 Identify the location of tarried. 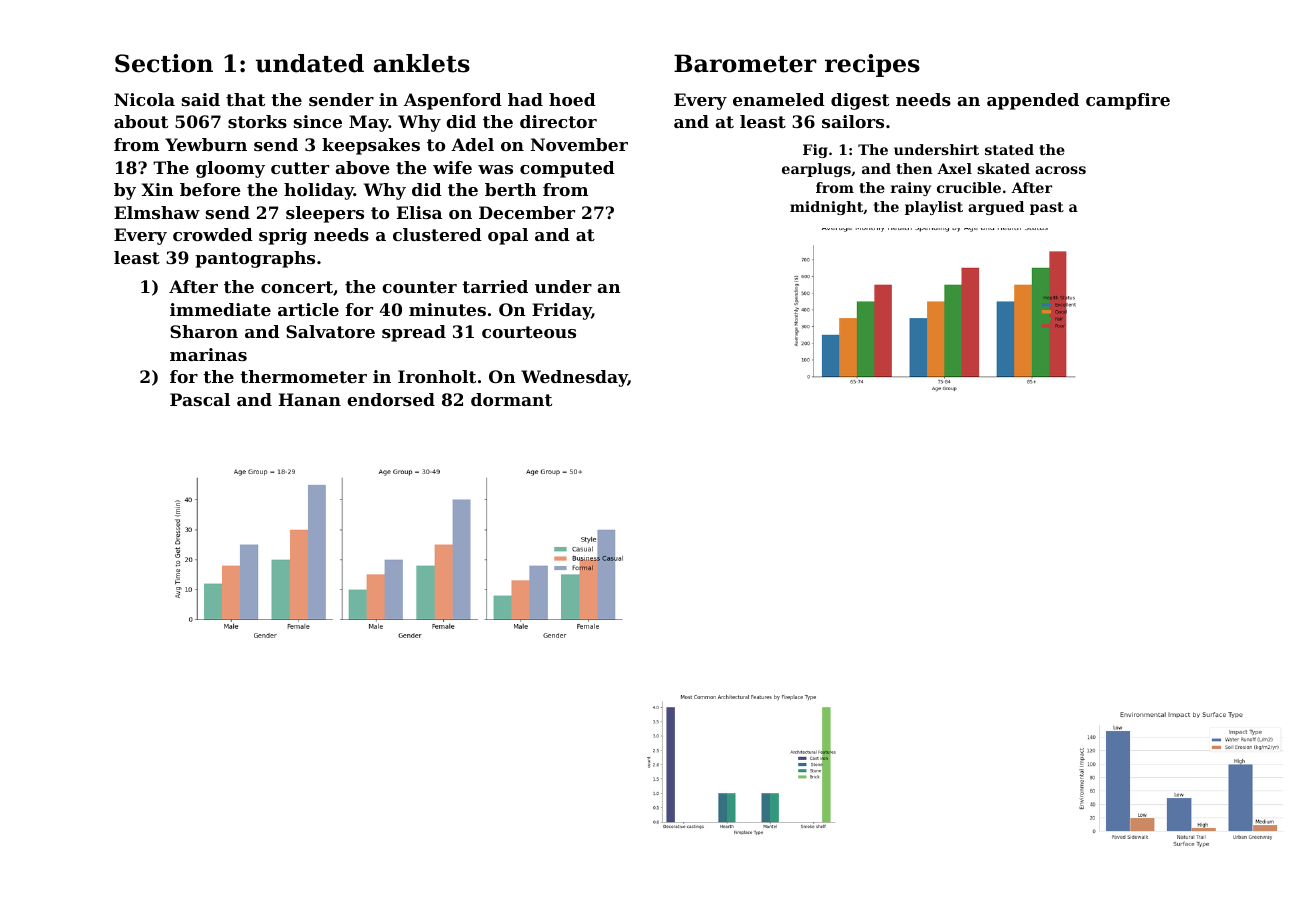
(495, 286).
